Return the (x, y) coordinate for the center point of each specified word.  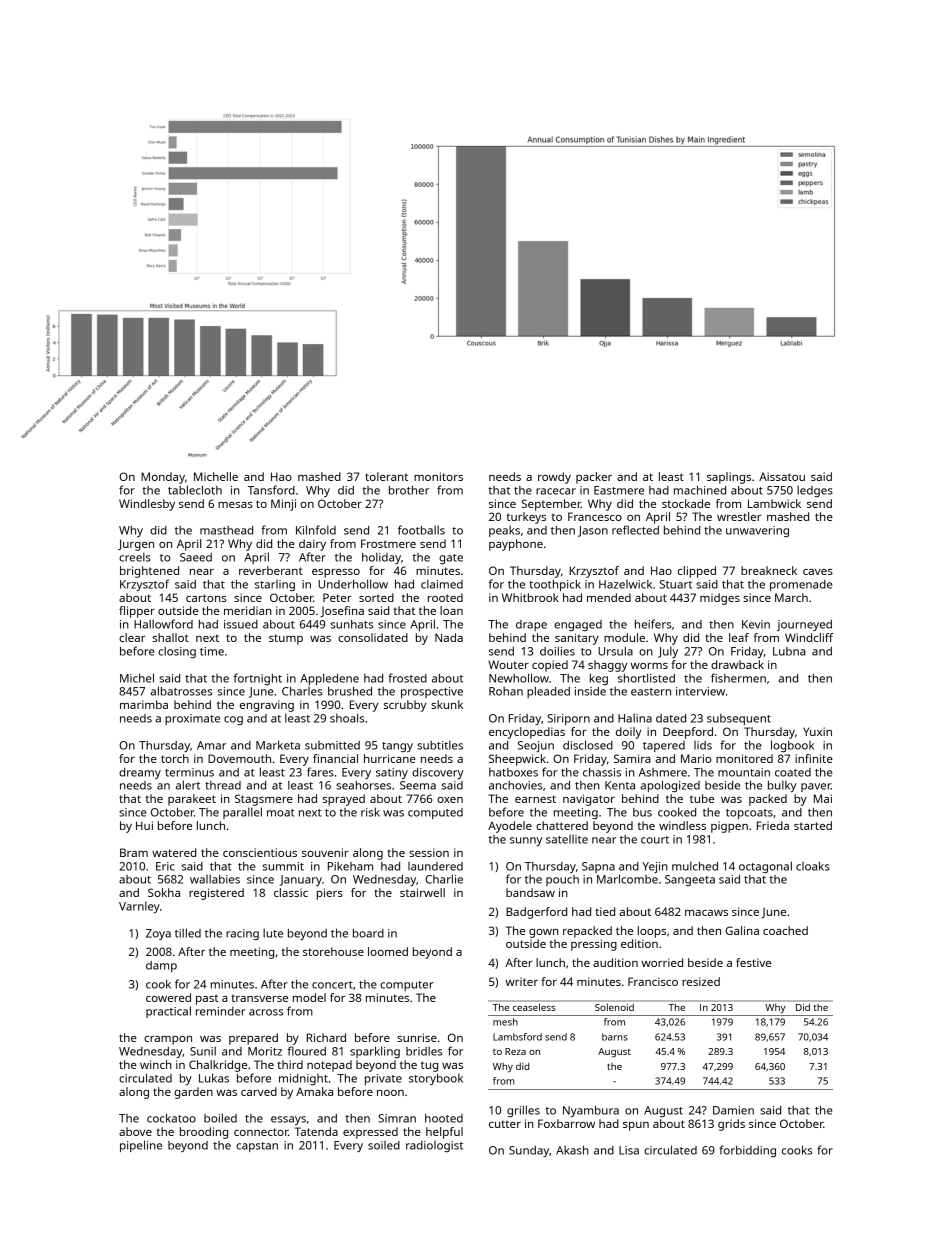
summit (283, 866)
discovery (437, 773)
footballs (421, 530)
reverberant (271, 570)
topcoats (749, 814)
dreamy (140, 773)
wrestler (739, 516)
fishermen (738, 678)
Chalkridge (218, 1066)
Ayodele (510, 827)
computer (407, 986)
